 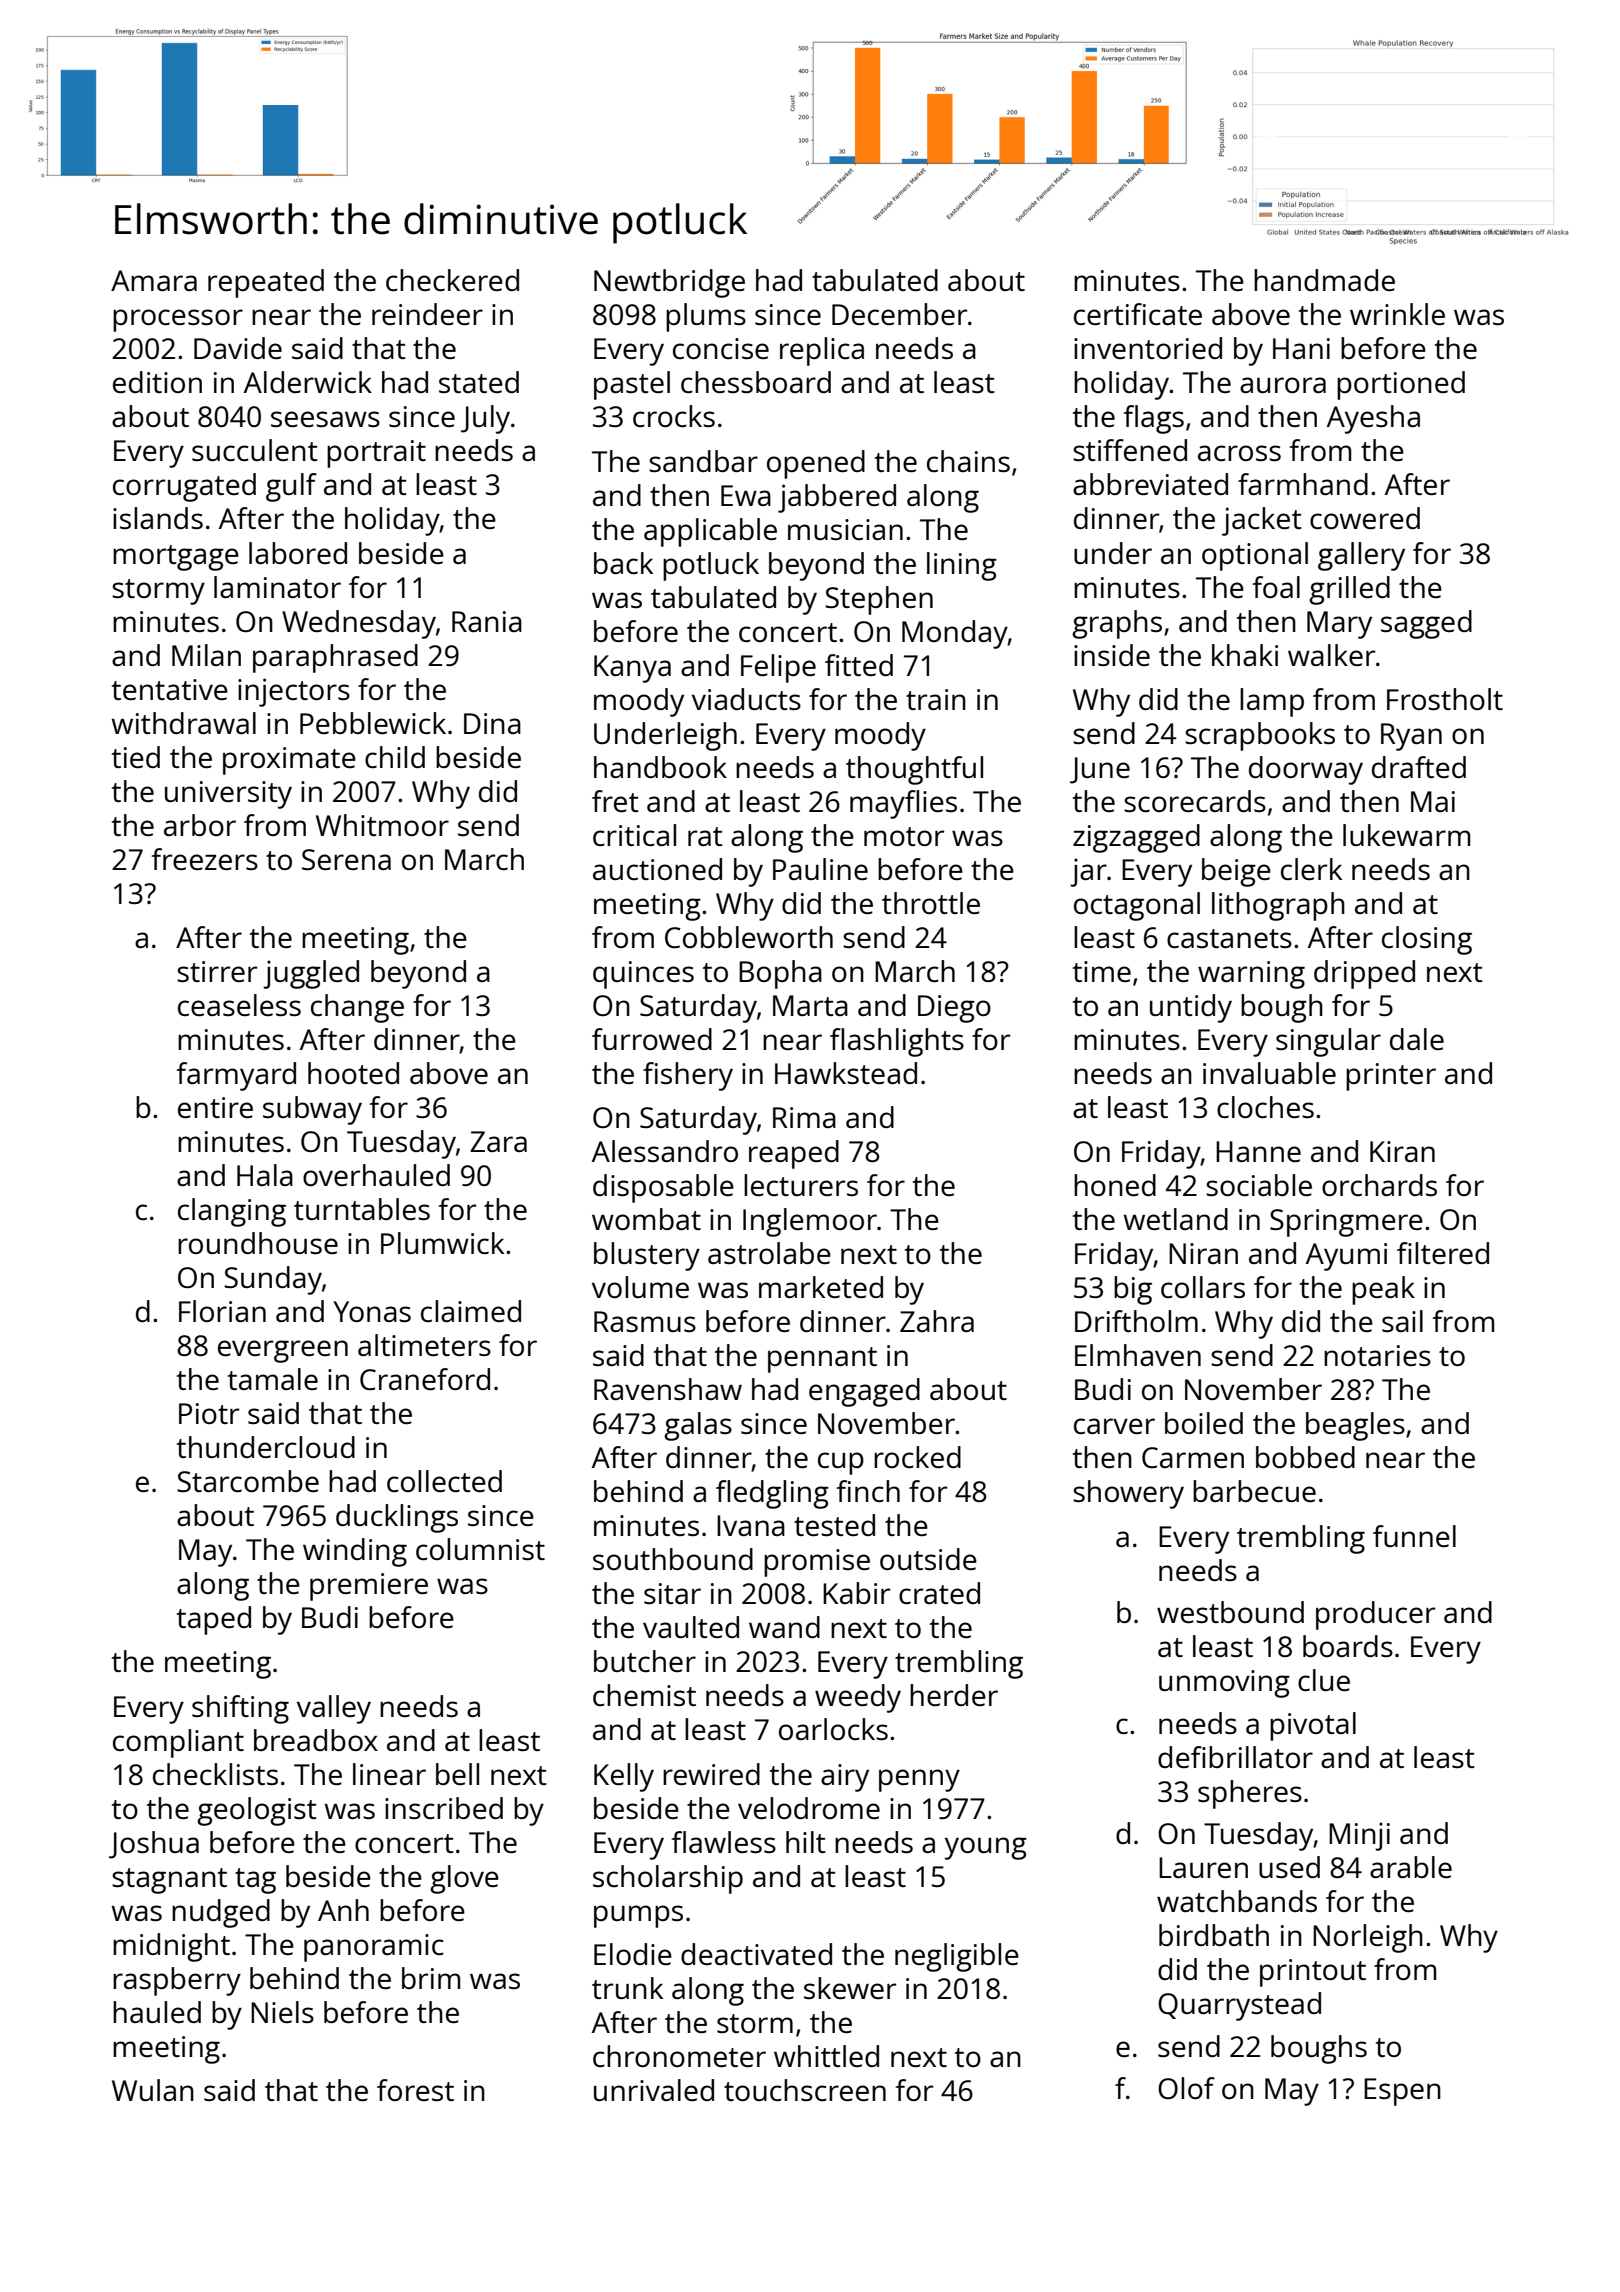 I want to click on applicable, so click(x=710, y=532).
